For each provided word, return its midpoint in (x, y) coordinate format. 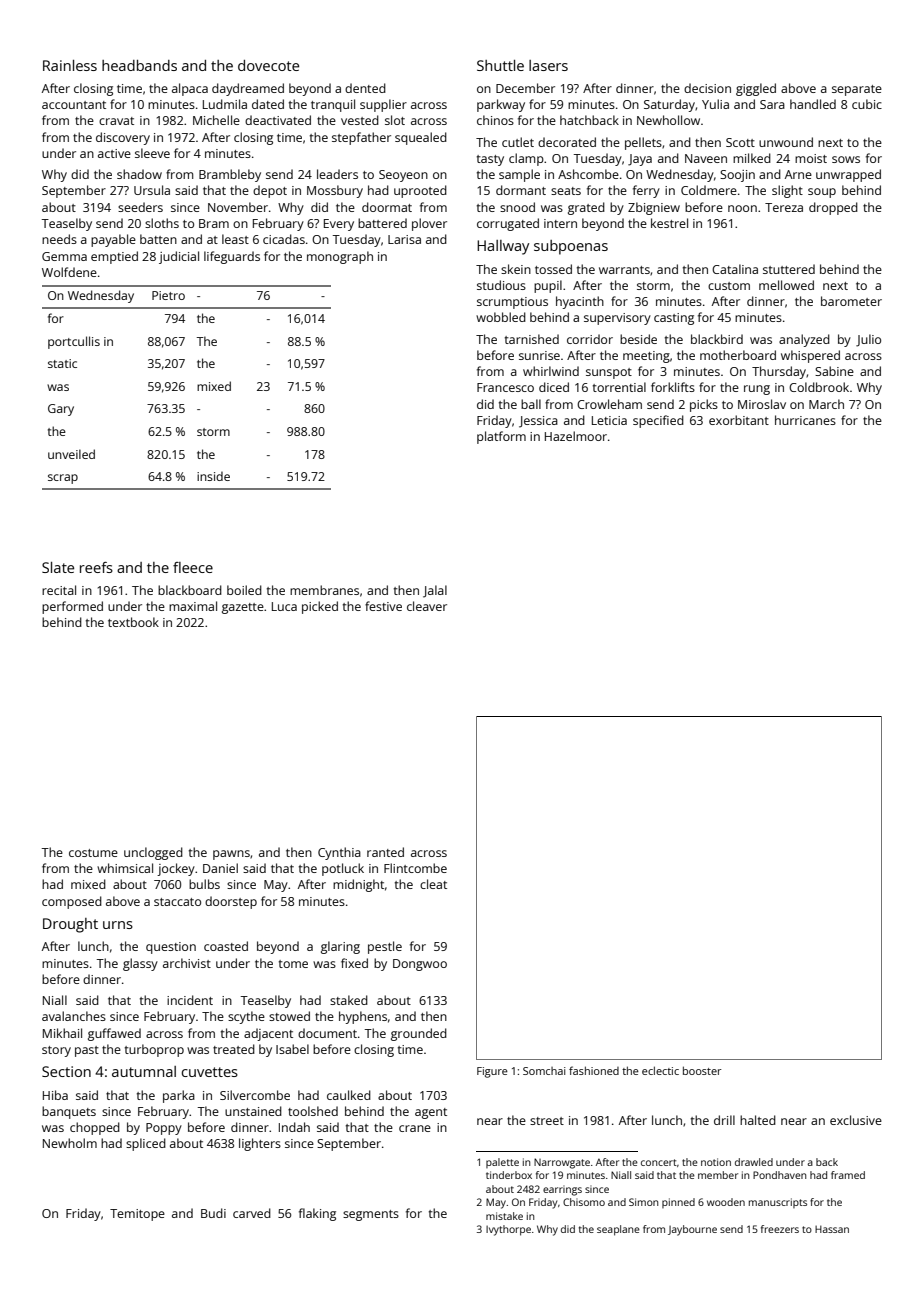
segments (371, 1215)
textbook (133, 622)
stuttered (789, 269)
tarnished (532, 339)
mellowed (786, 285)
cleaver (427, 606)
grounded (419, 1034)
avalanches (74, 1016)
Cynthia (339, 853)
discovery (123, 138)
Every (339, 225)
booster (702, 1070)
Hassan (832, 1229)
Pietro (168, 295)
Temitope (137, 1215)
